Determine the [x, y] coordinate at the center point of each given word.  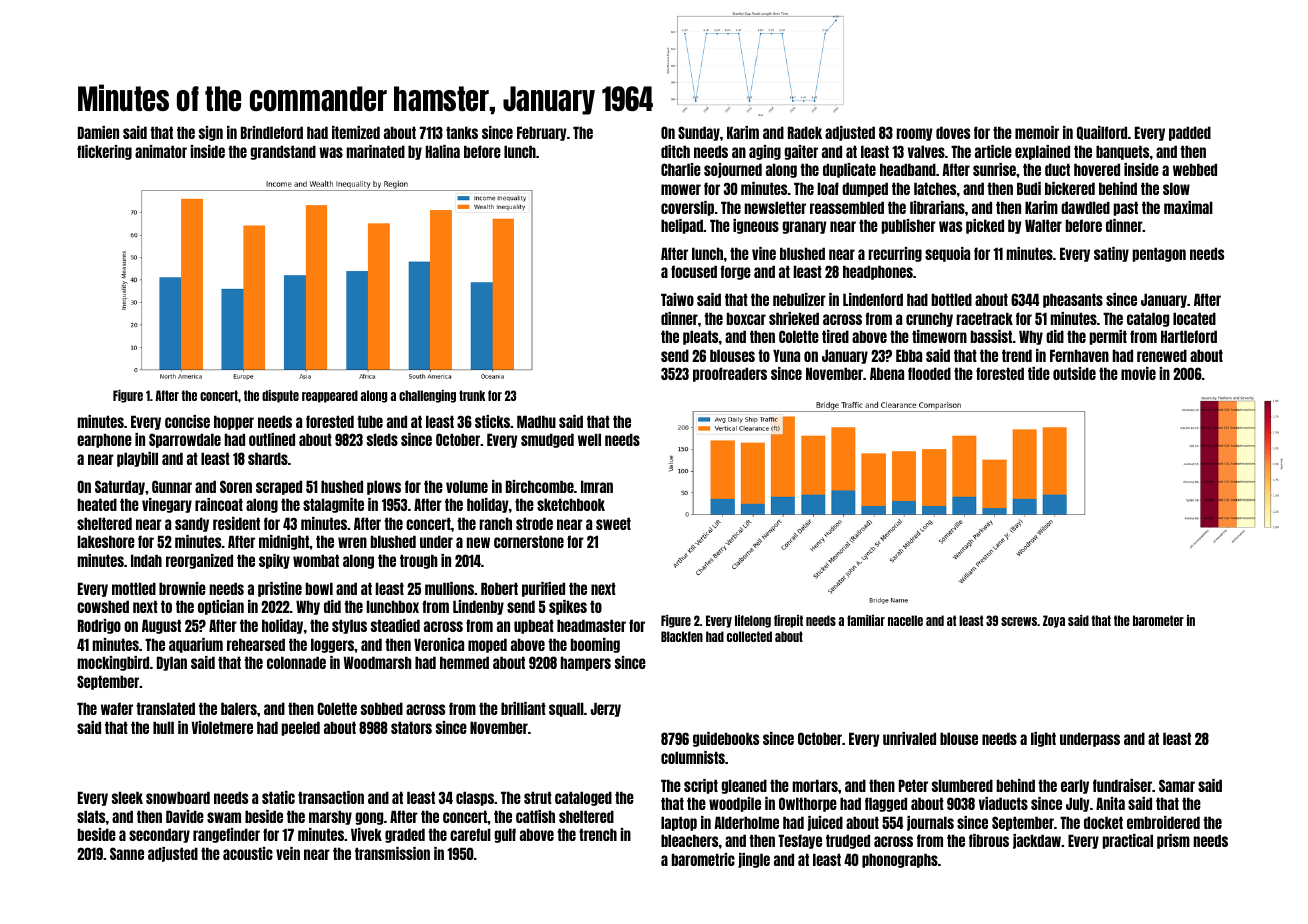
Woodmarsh [378, 662]
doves [953, 132]
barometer [1158, 620]
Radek [805, 132]
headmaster [591, 625]
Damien [98, 132]
